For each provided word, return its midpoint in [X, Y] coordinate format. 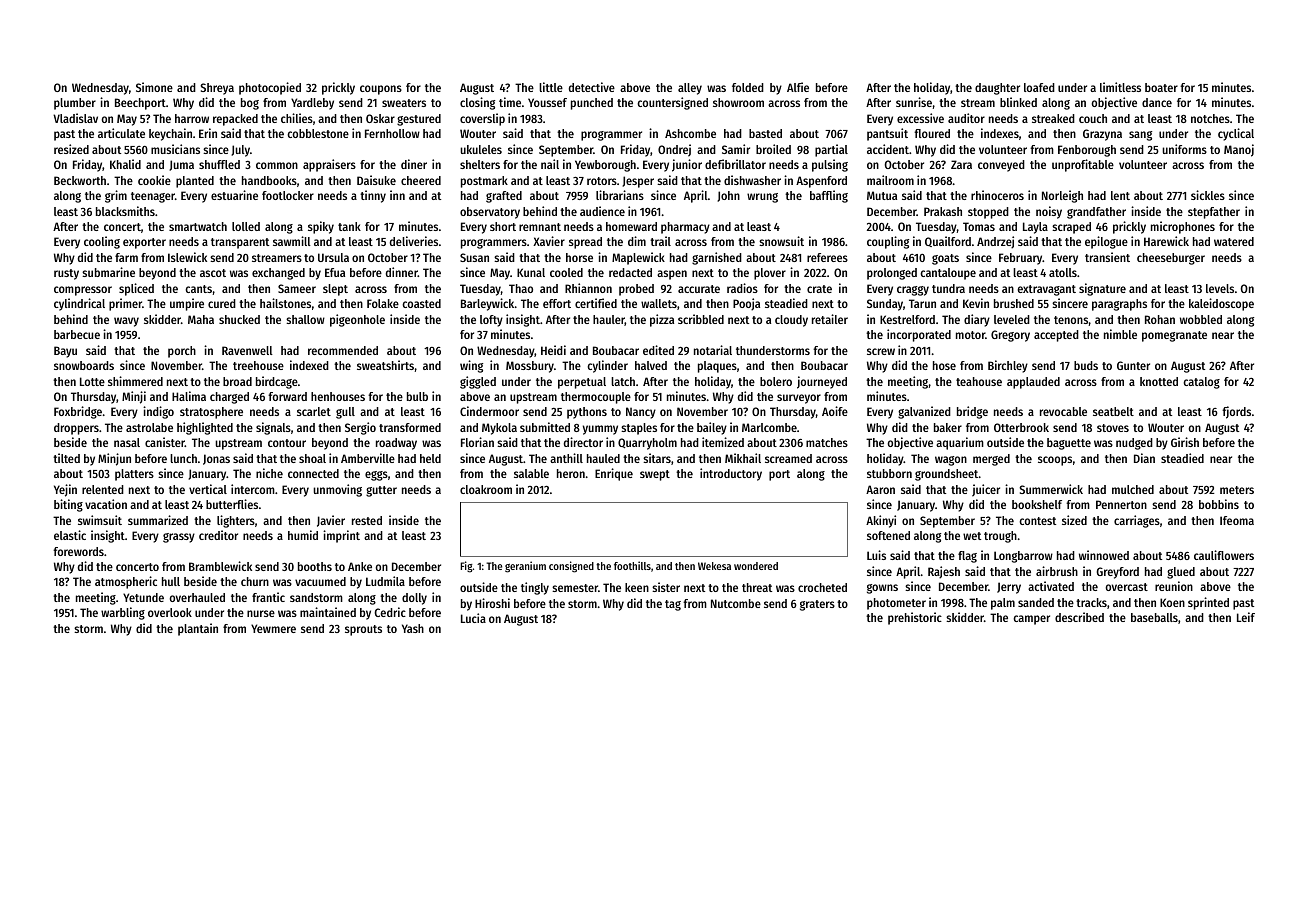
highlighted [205, 428]
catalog [1201, 383]
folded [748, 87]
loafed [1039, 87]
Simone [154, 87]
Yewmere [273, 628]
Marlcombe [769, 427]
